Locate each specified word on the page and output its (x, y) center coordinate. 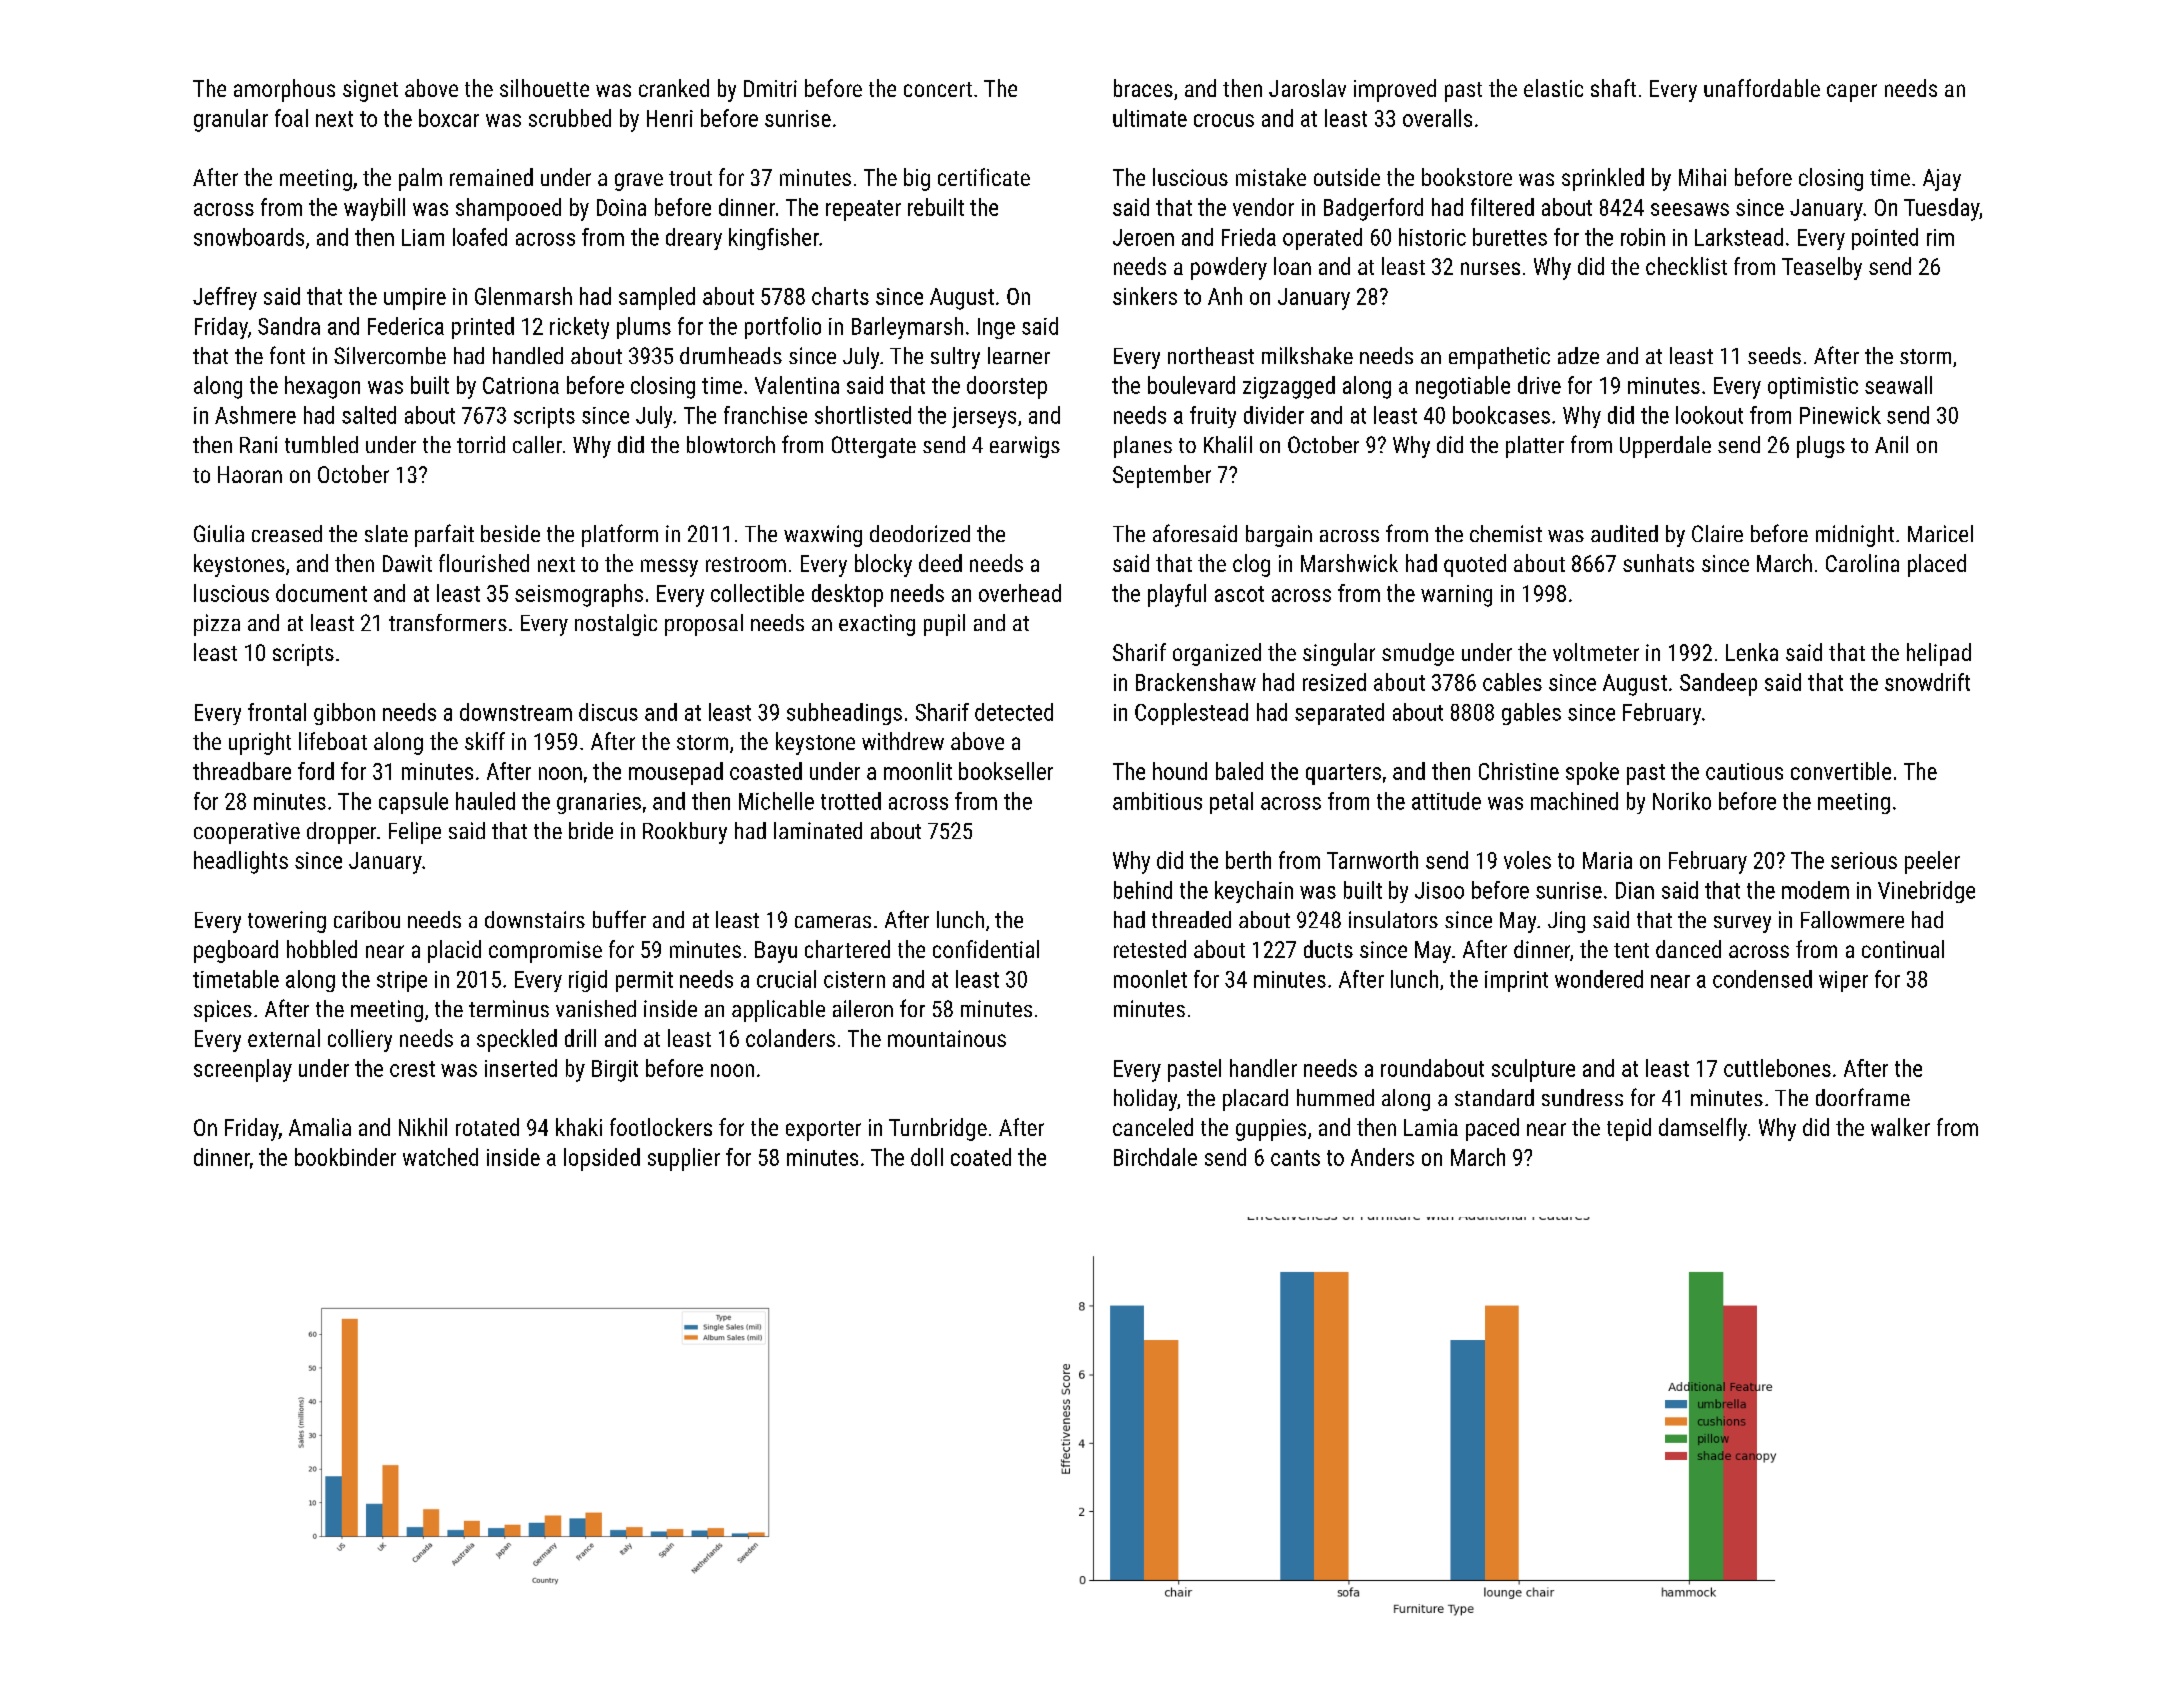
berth (1248, 860)
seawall (1898, 385)
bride (591, 830)
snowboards (249, 237)
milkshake (1307, 355)
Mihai (1702, 177)
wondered (1599, 979)
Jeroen (1143, 237)
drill (580, 1038)
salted (369, 415)
